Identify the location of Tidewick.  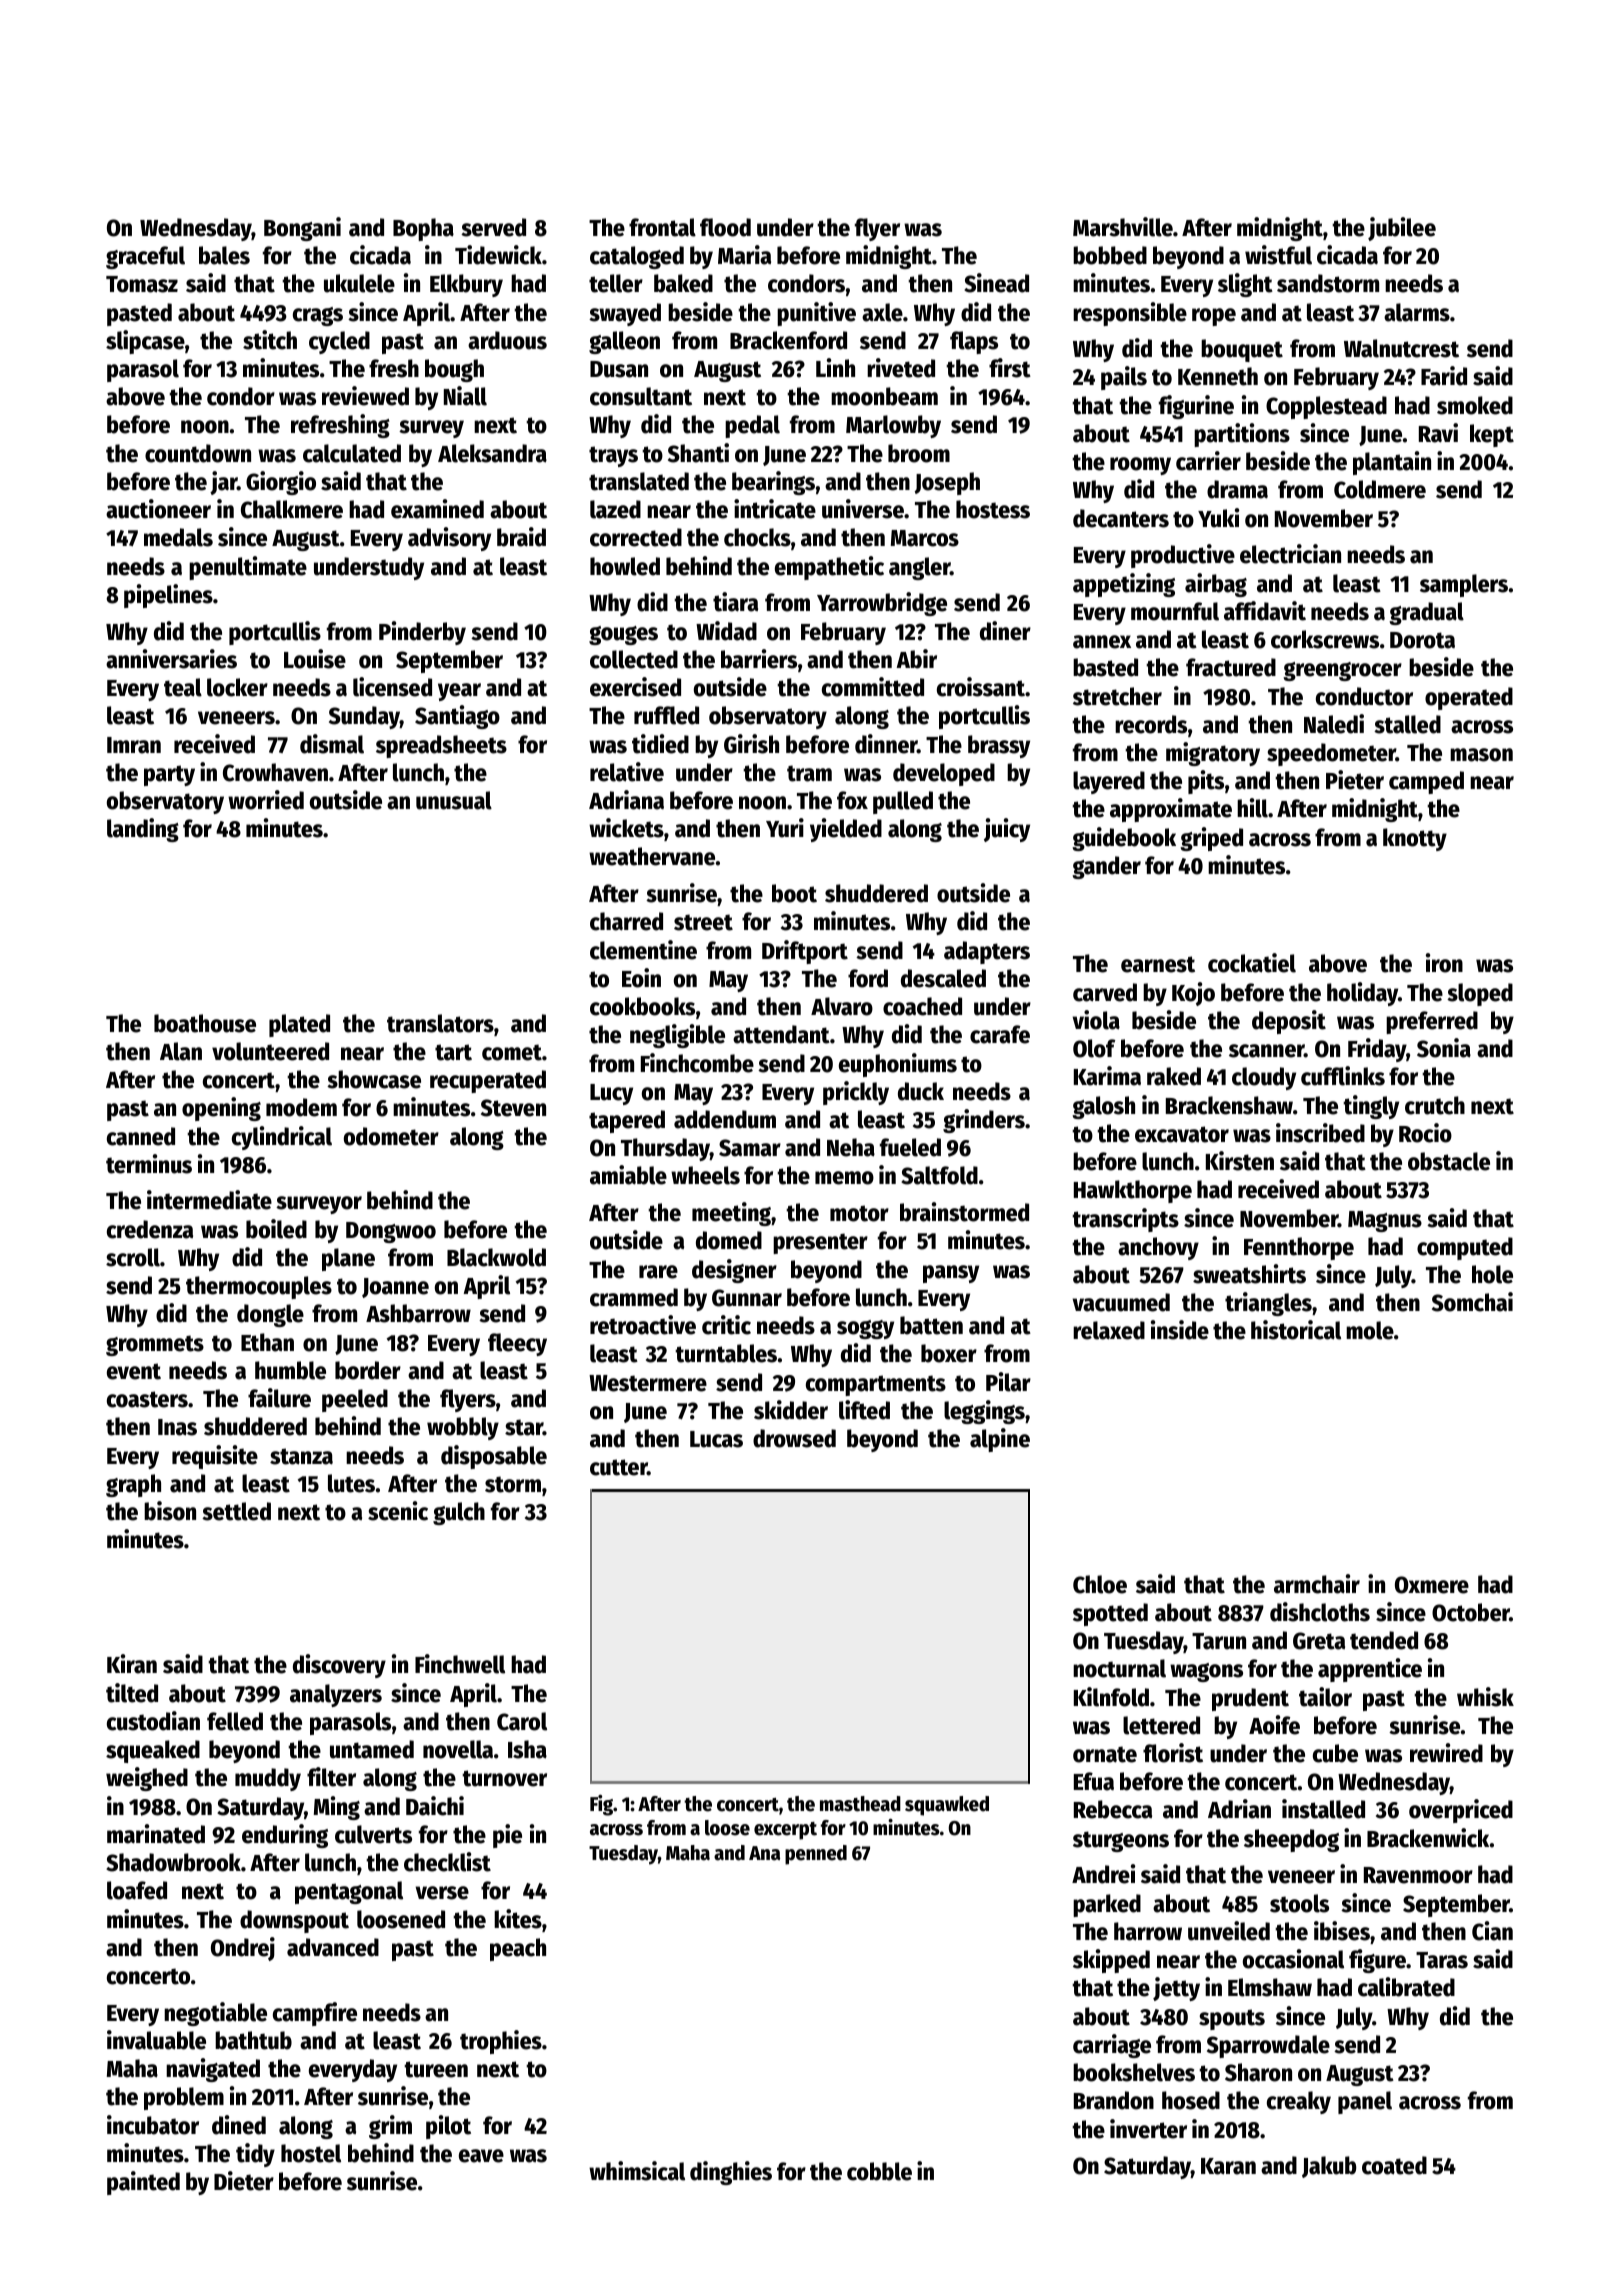
(498, 255).
